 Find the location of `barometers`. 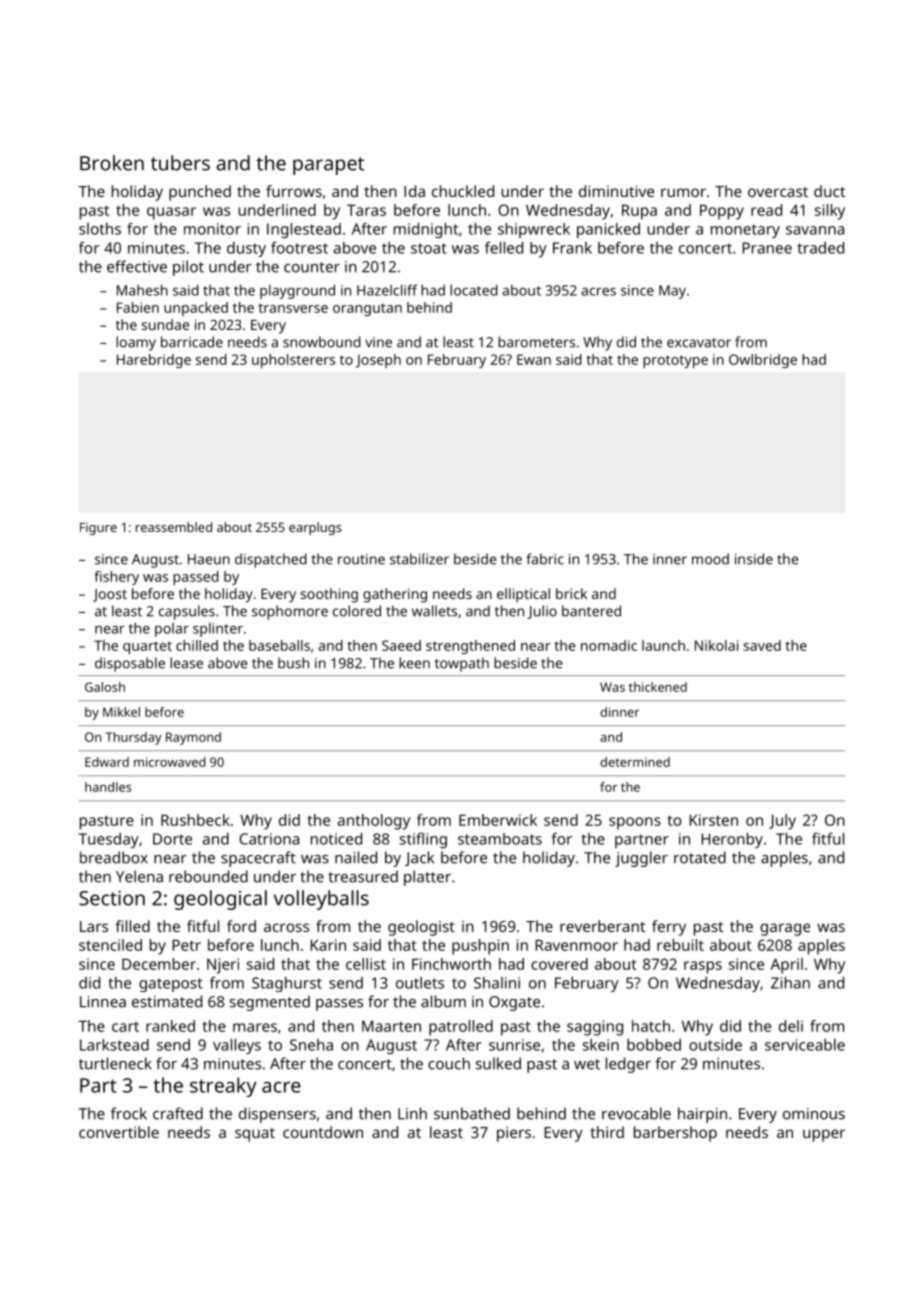

barometers is located at coordinates (536, 342).
